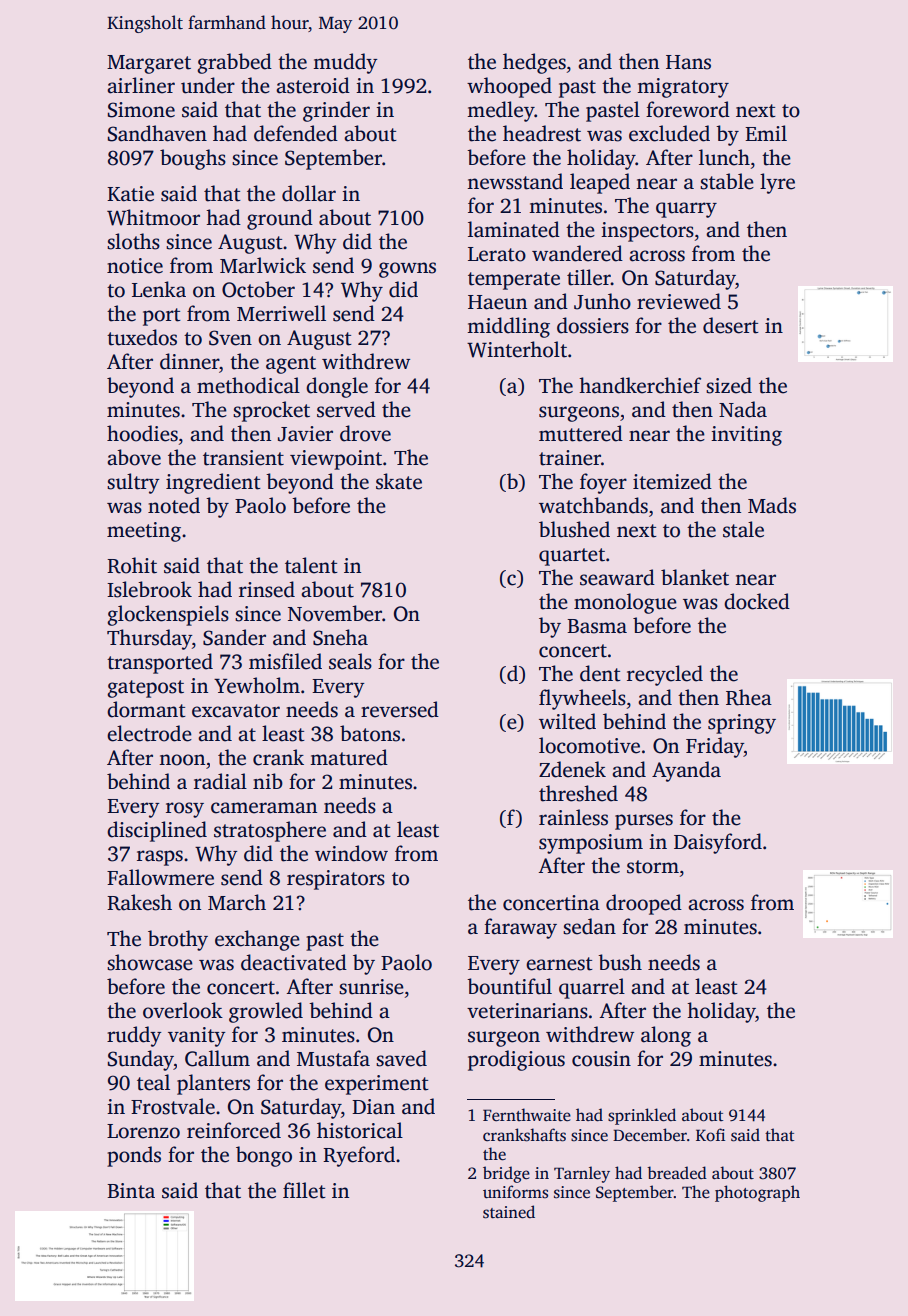  I want to click on quarry, so click(686, 210).
